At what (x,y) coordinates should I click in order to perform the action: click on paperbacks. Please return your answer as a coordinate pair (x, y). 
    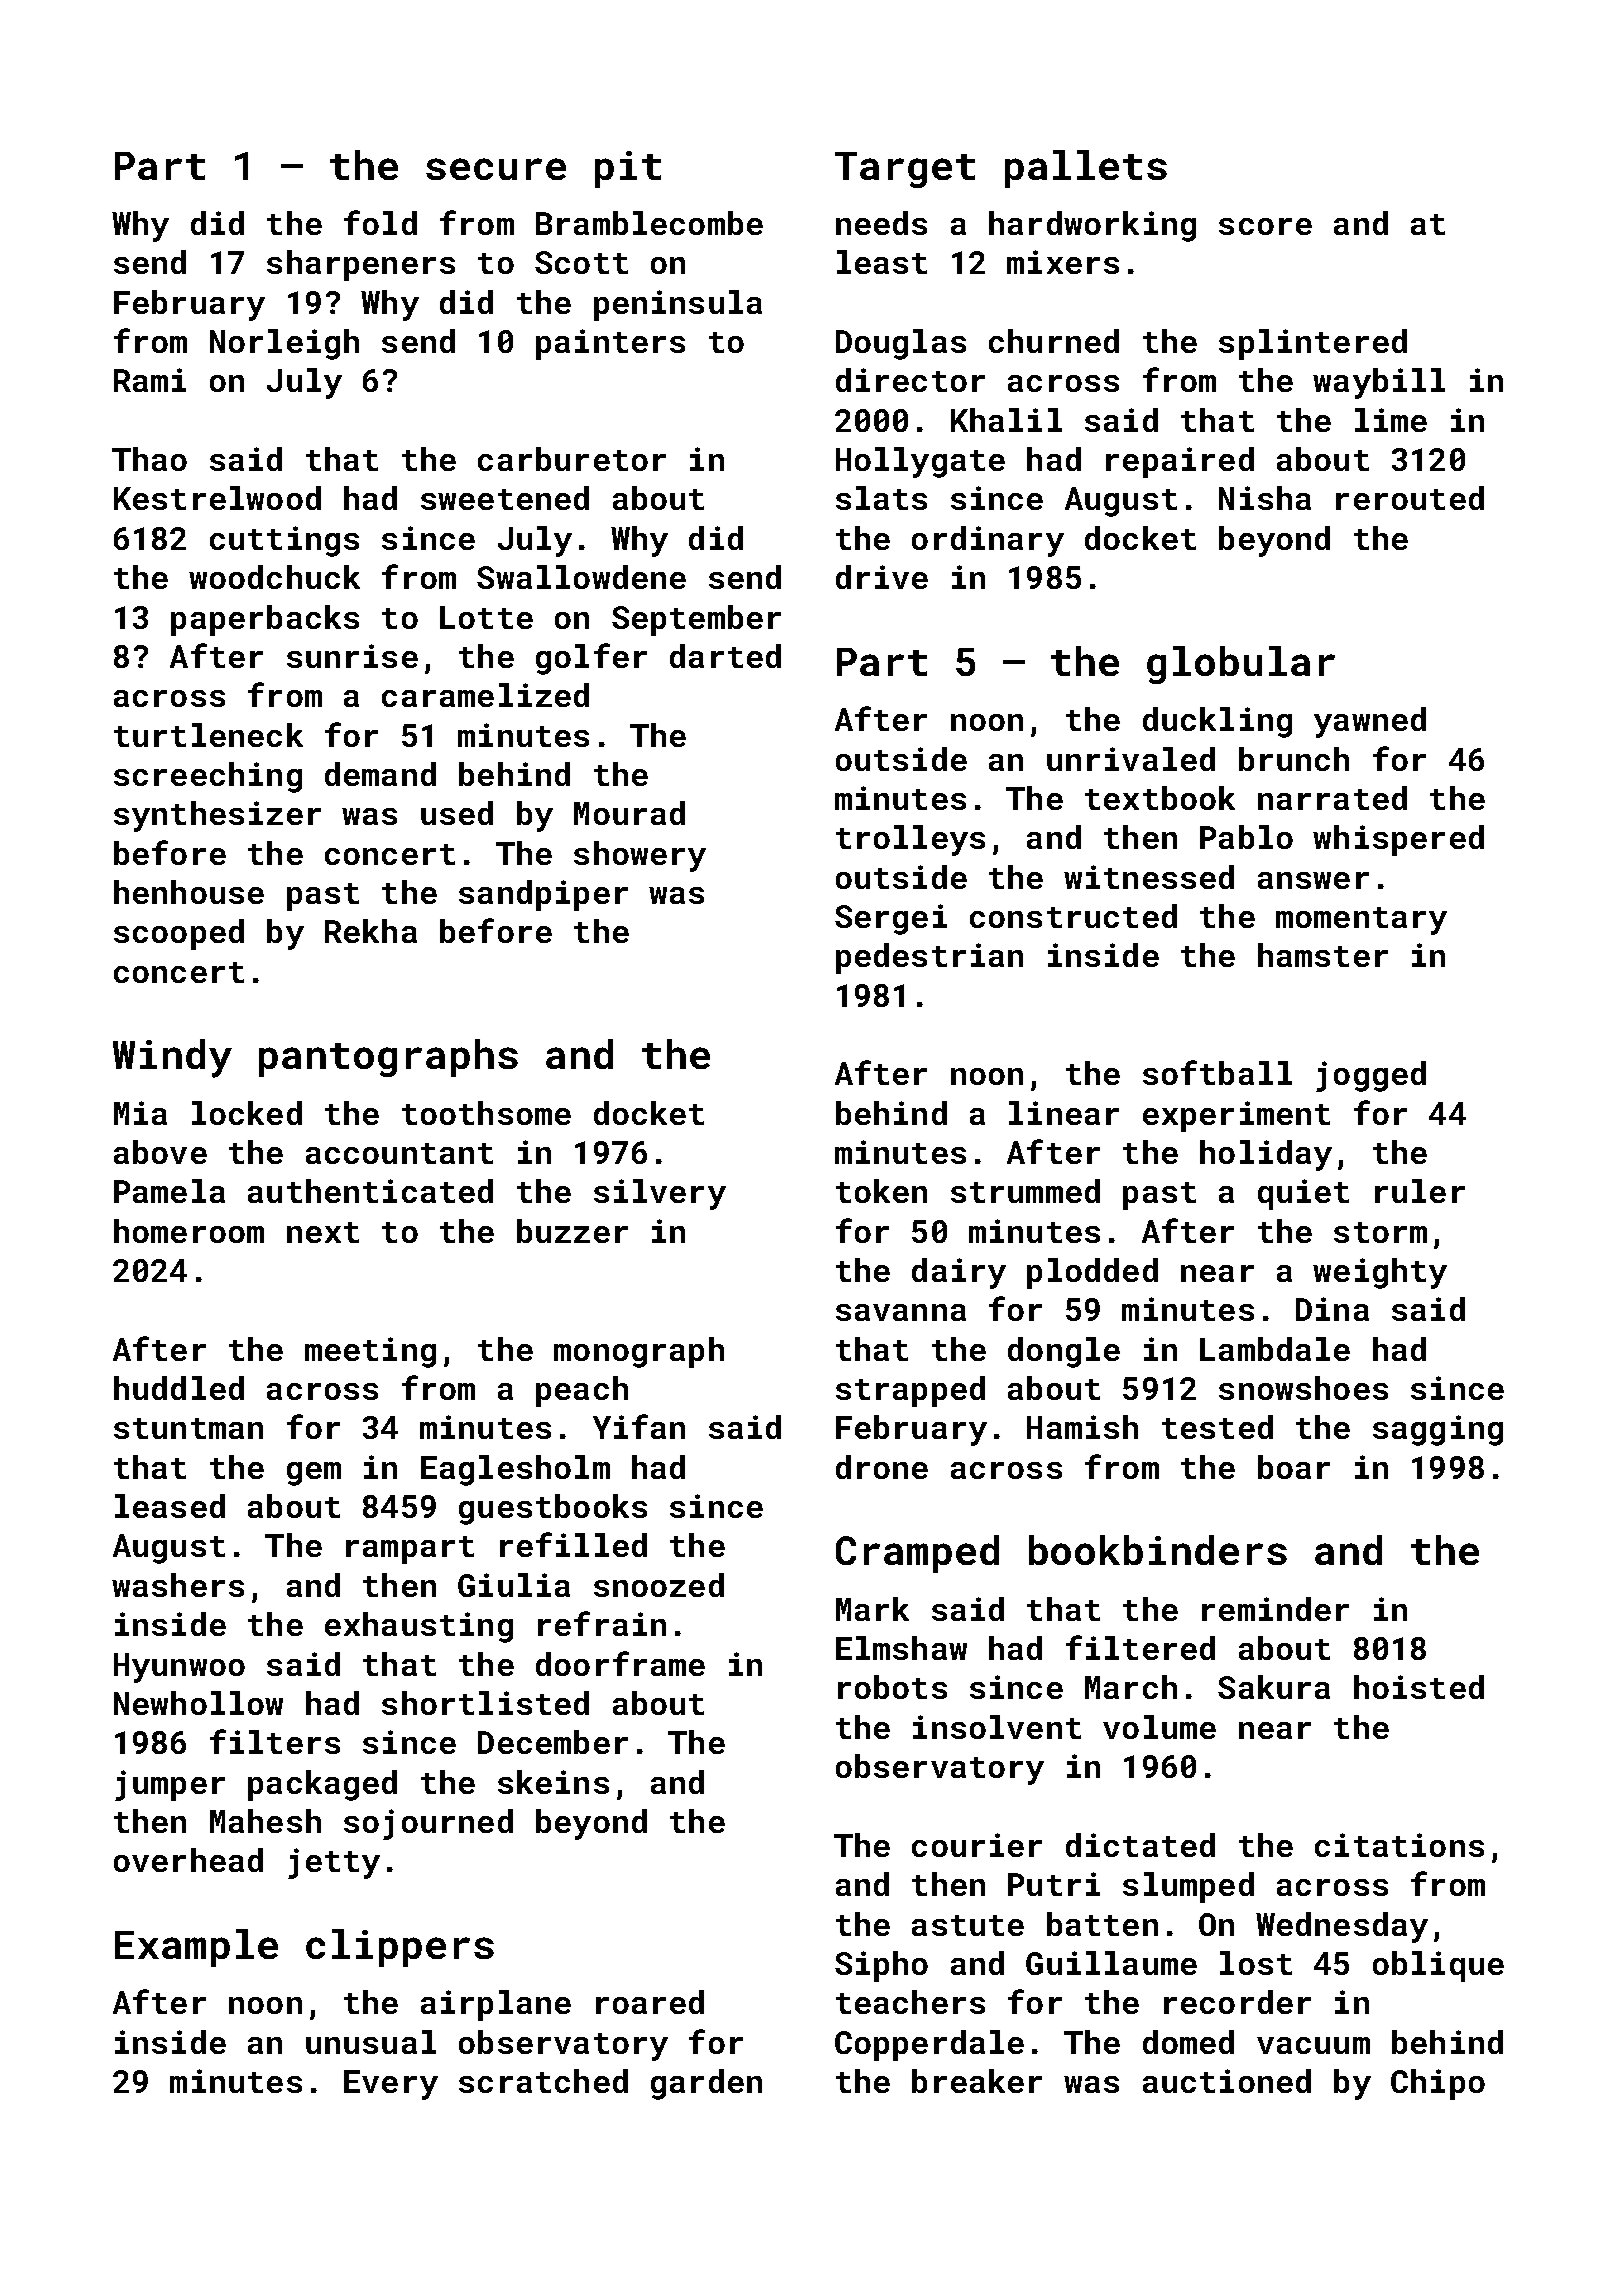
    Looking at the image, I should click on (265, 620).
